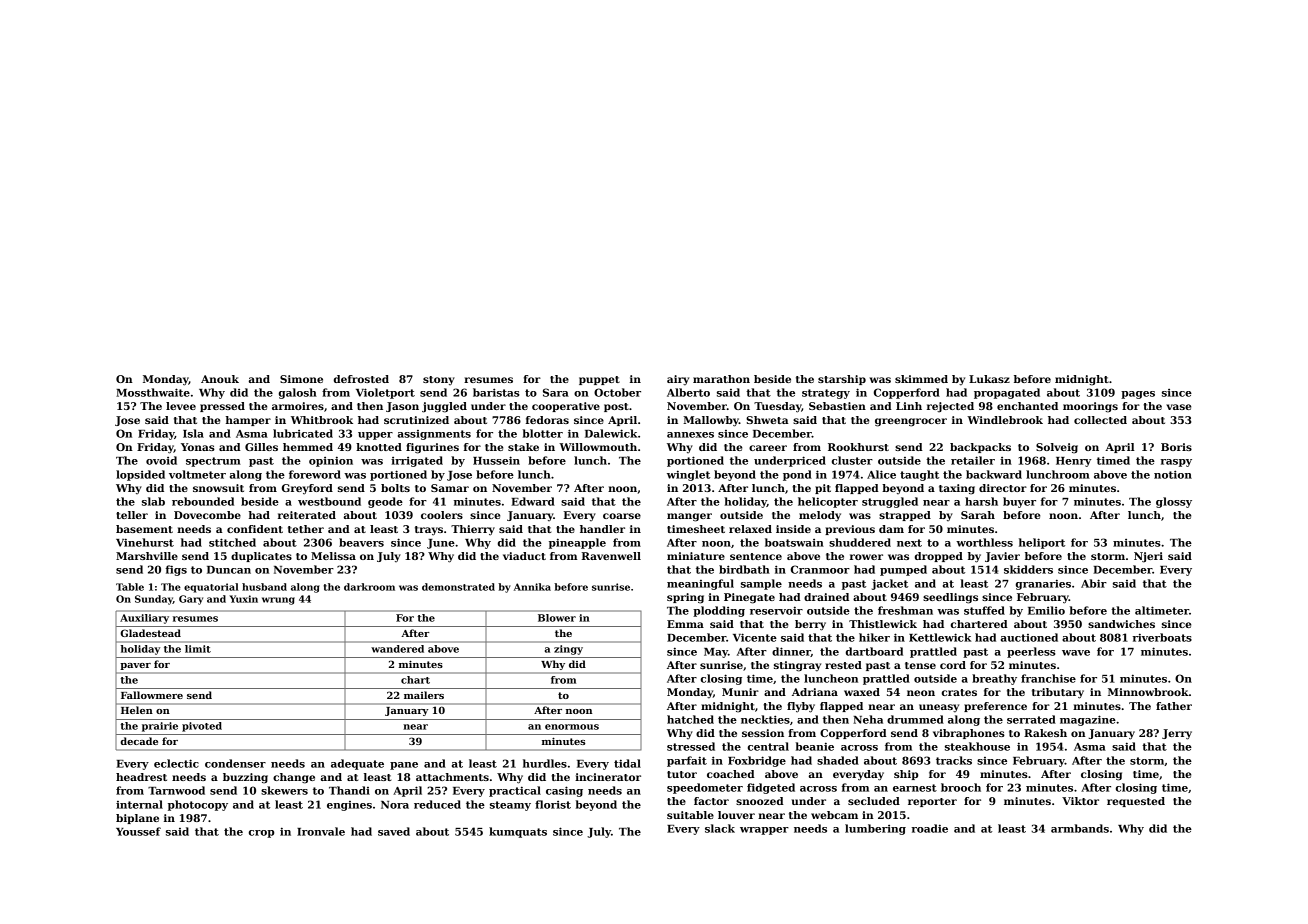  Describe the element at coordinates (496, 460) in the screenshot. I see `Hussein` at that location.
